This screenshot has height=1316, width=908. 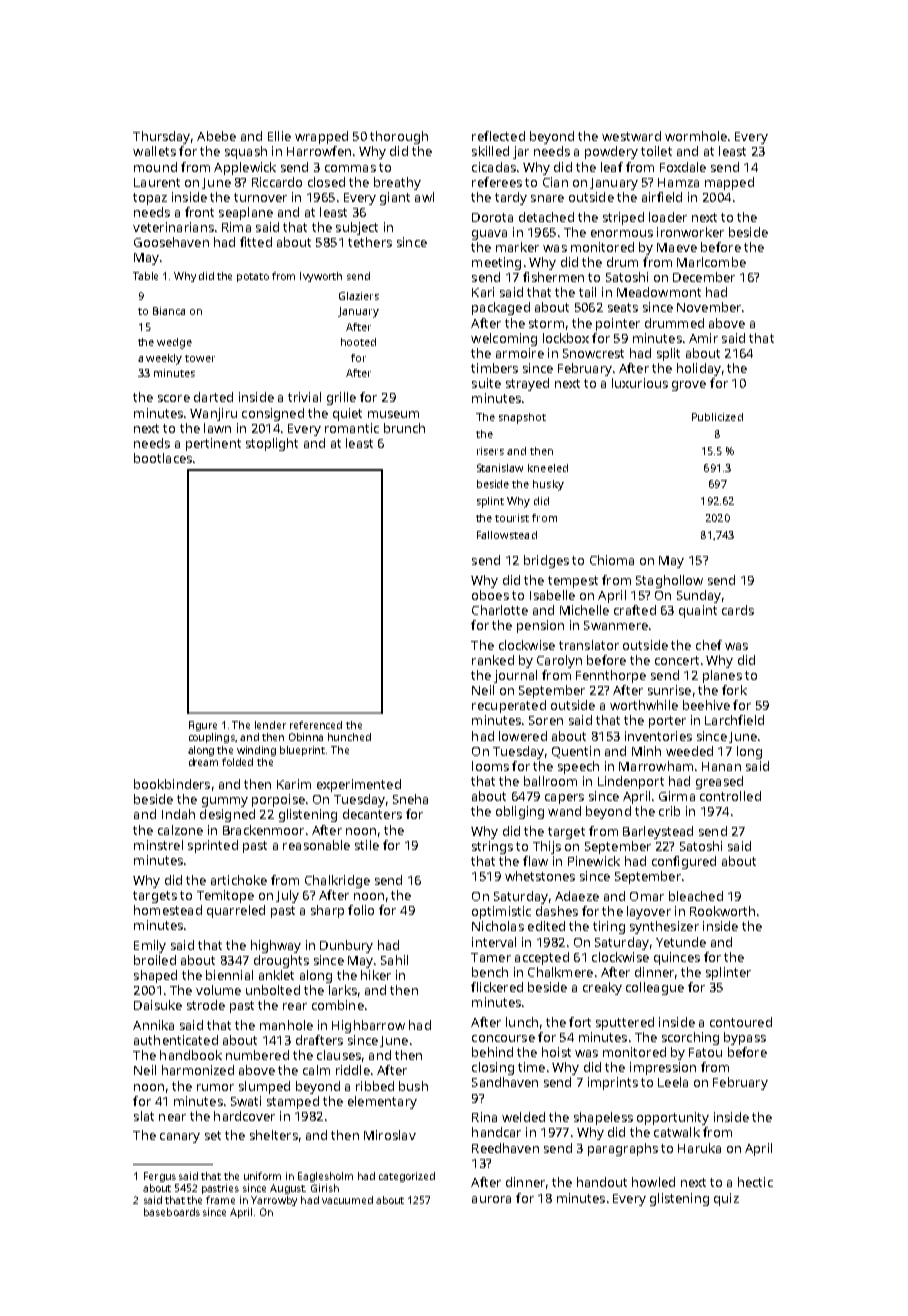 I want to click on seats, so click(x=623, y=307).
